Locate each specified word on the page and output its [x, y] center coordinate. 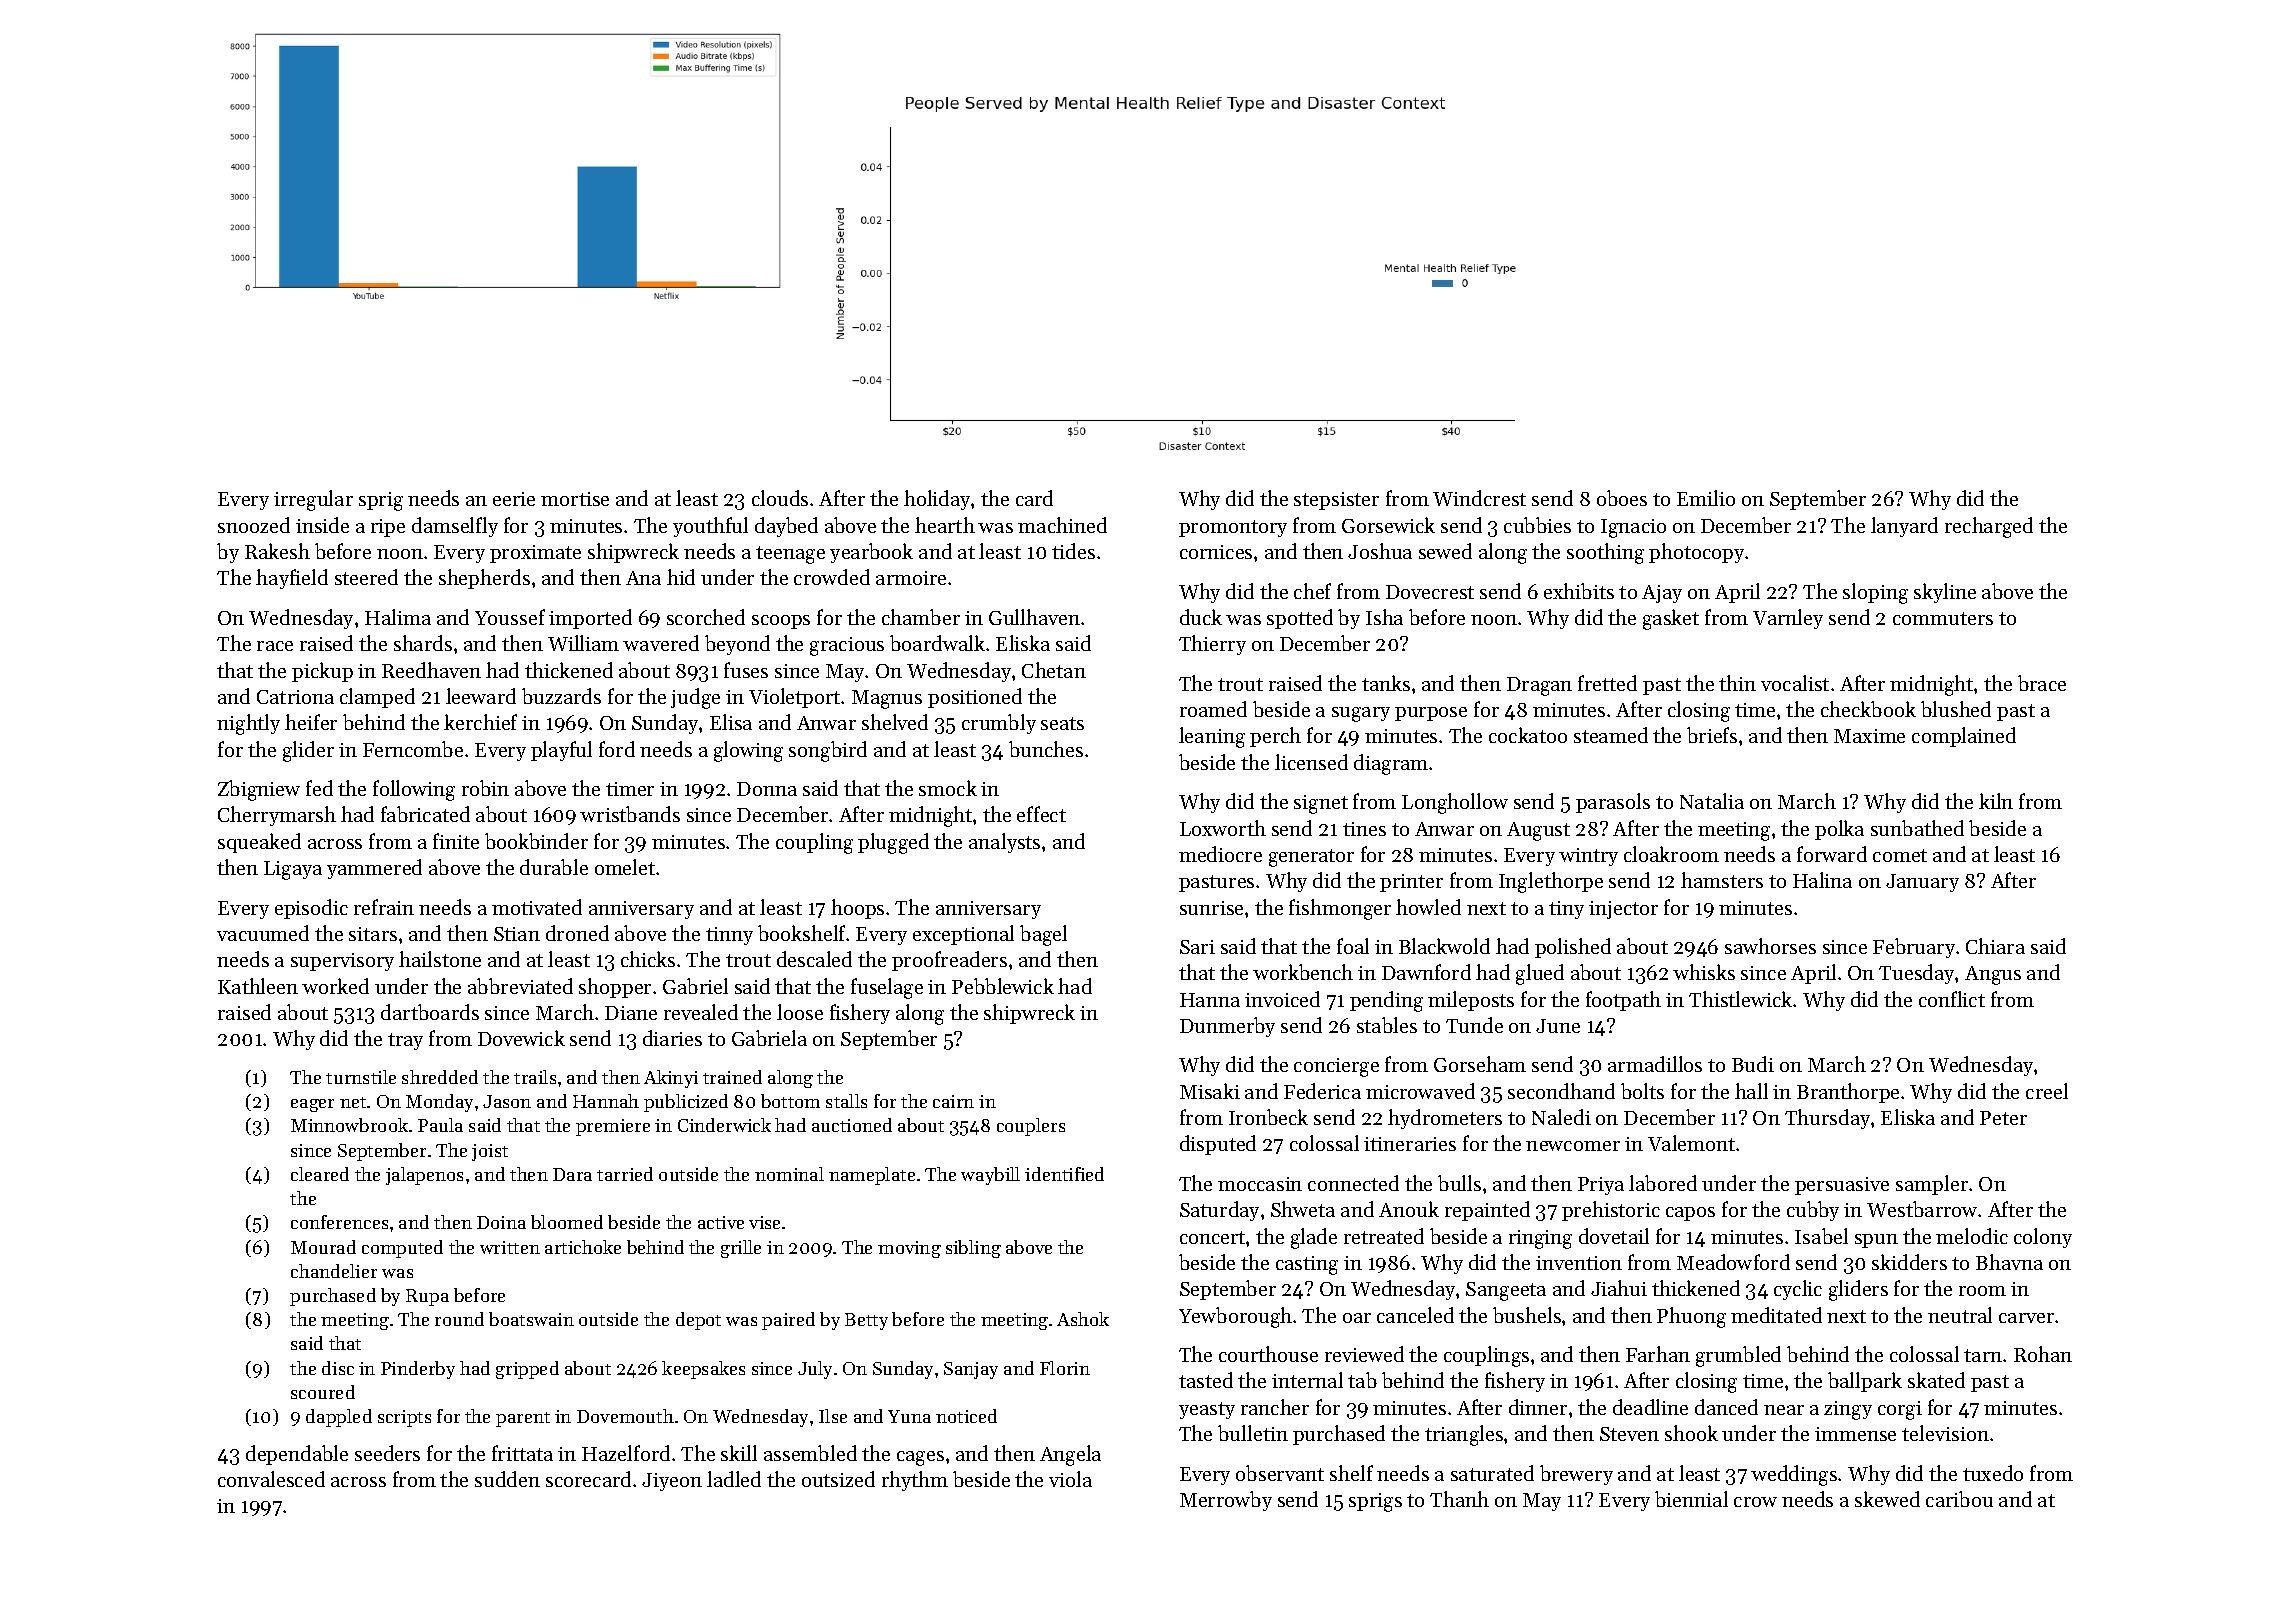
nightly [248, 724]
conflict [1952, 999]
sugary [1361, 714]
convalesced [271, 1479]
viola [1070, 1479]
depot [698, 1321]
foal [1353, 946]
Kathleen [258, 986]
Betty [866, 1321]
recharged [1989, 527]
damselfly [455, 527]
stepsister [1336, 501]
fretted [1607, 683]
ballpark [1865, 1382]
